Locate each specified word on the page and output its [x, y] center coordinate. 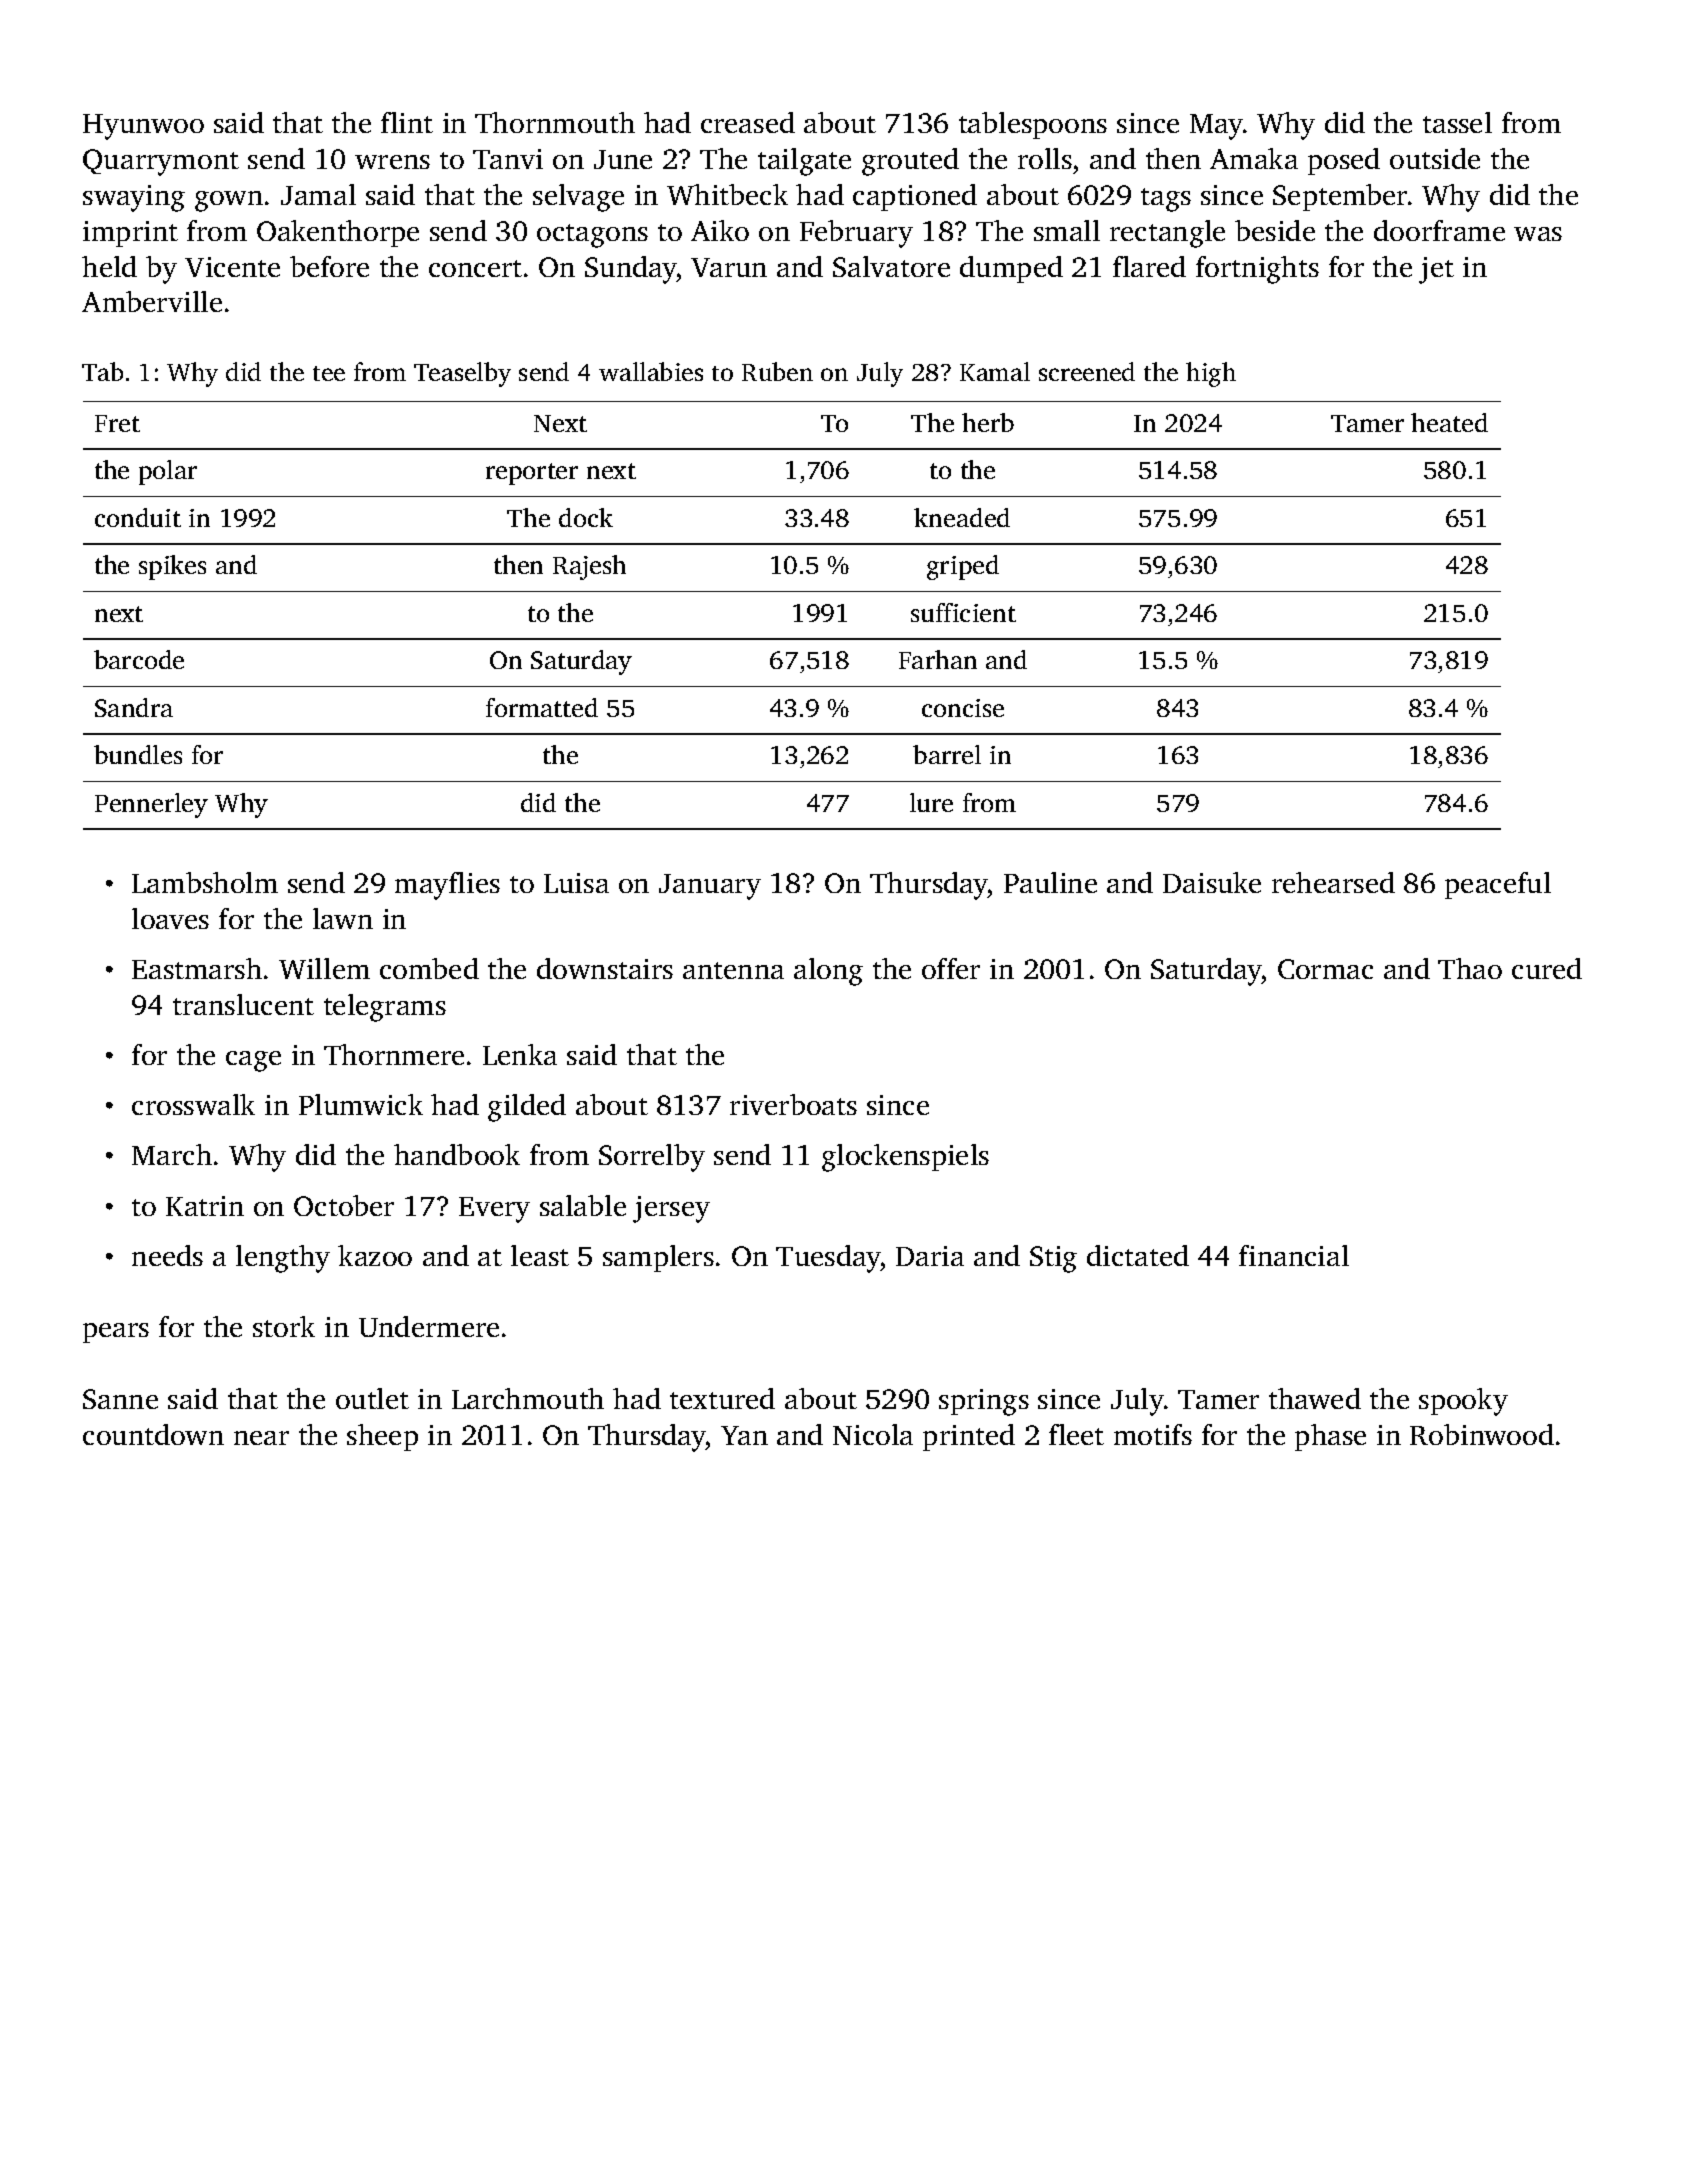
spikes [172, 567]
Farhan [938, 659]
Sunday [631, 270]
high [1211, 374]
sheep [382, 1437]
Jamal [318, 194]
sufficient [963, 612]
